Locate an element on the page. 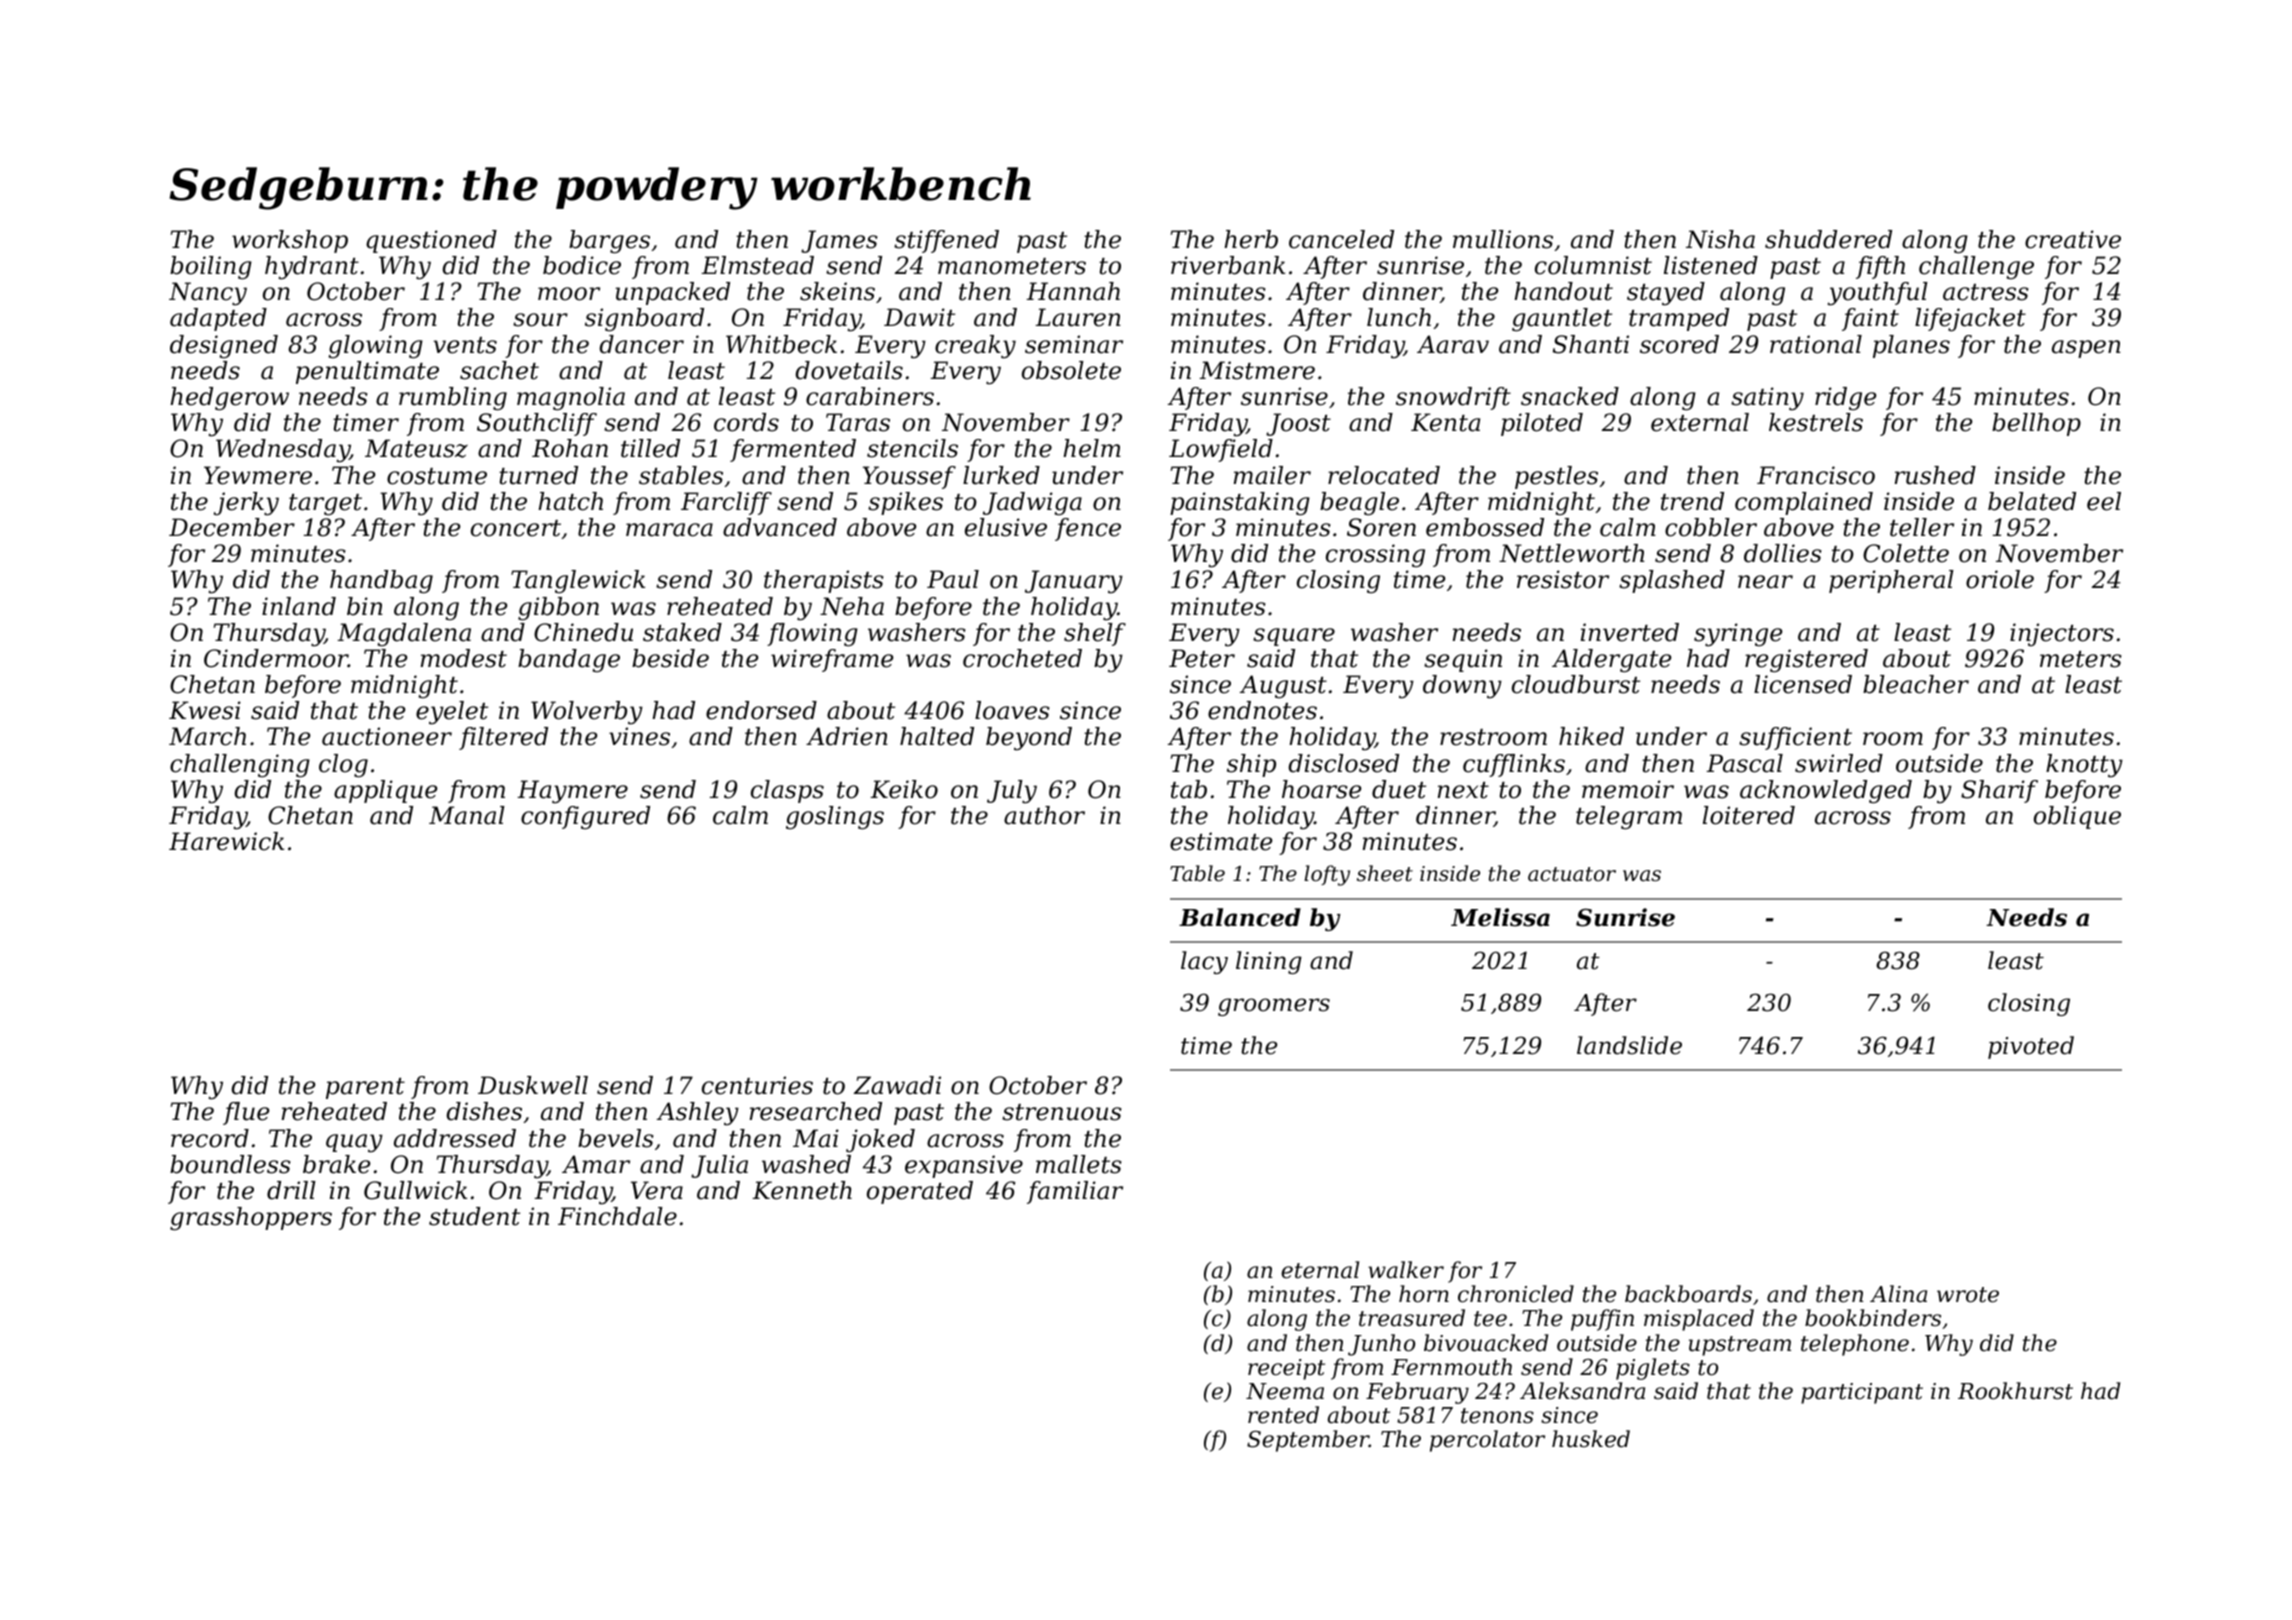 The width and height of the image is (2292, 1620). receipt is located at coordinates (1286, 1369).
